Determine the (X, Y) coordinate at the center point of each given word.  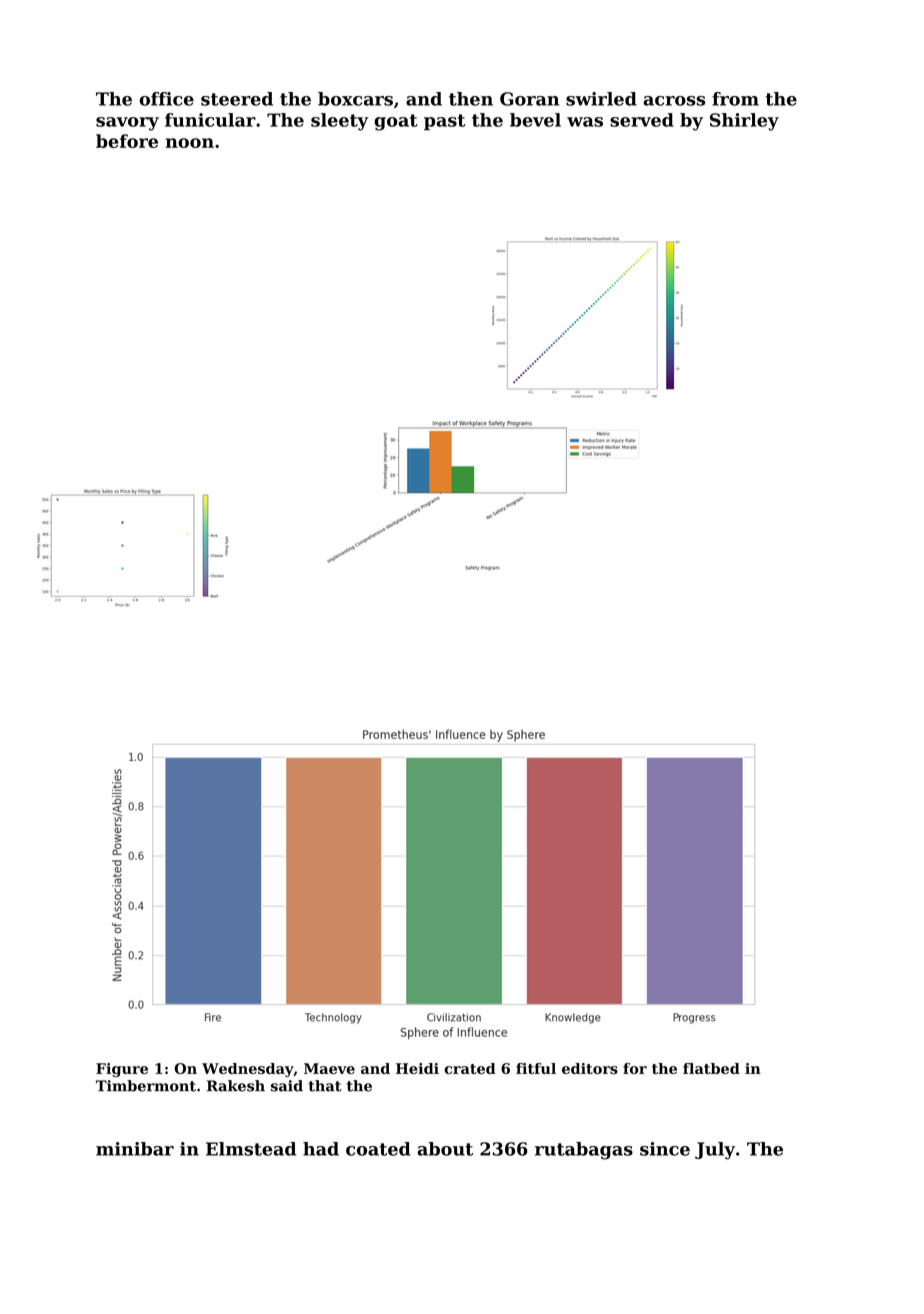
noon (190, 143)
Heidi (417, 1068)
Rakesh (236, 1086)
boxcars (355, 99)
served (642, 120)
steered (237, 99)
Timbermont (146, 1086)
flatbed (711, 1068)
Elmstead (251, 1149)
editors (590, 1068)
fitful (536, 1068)
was (585, 122)
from (735, 99)
